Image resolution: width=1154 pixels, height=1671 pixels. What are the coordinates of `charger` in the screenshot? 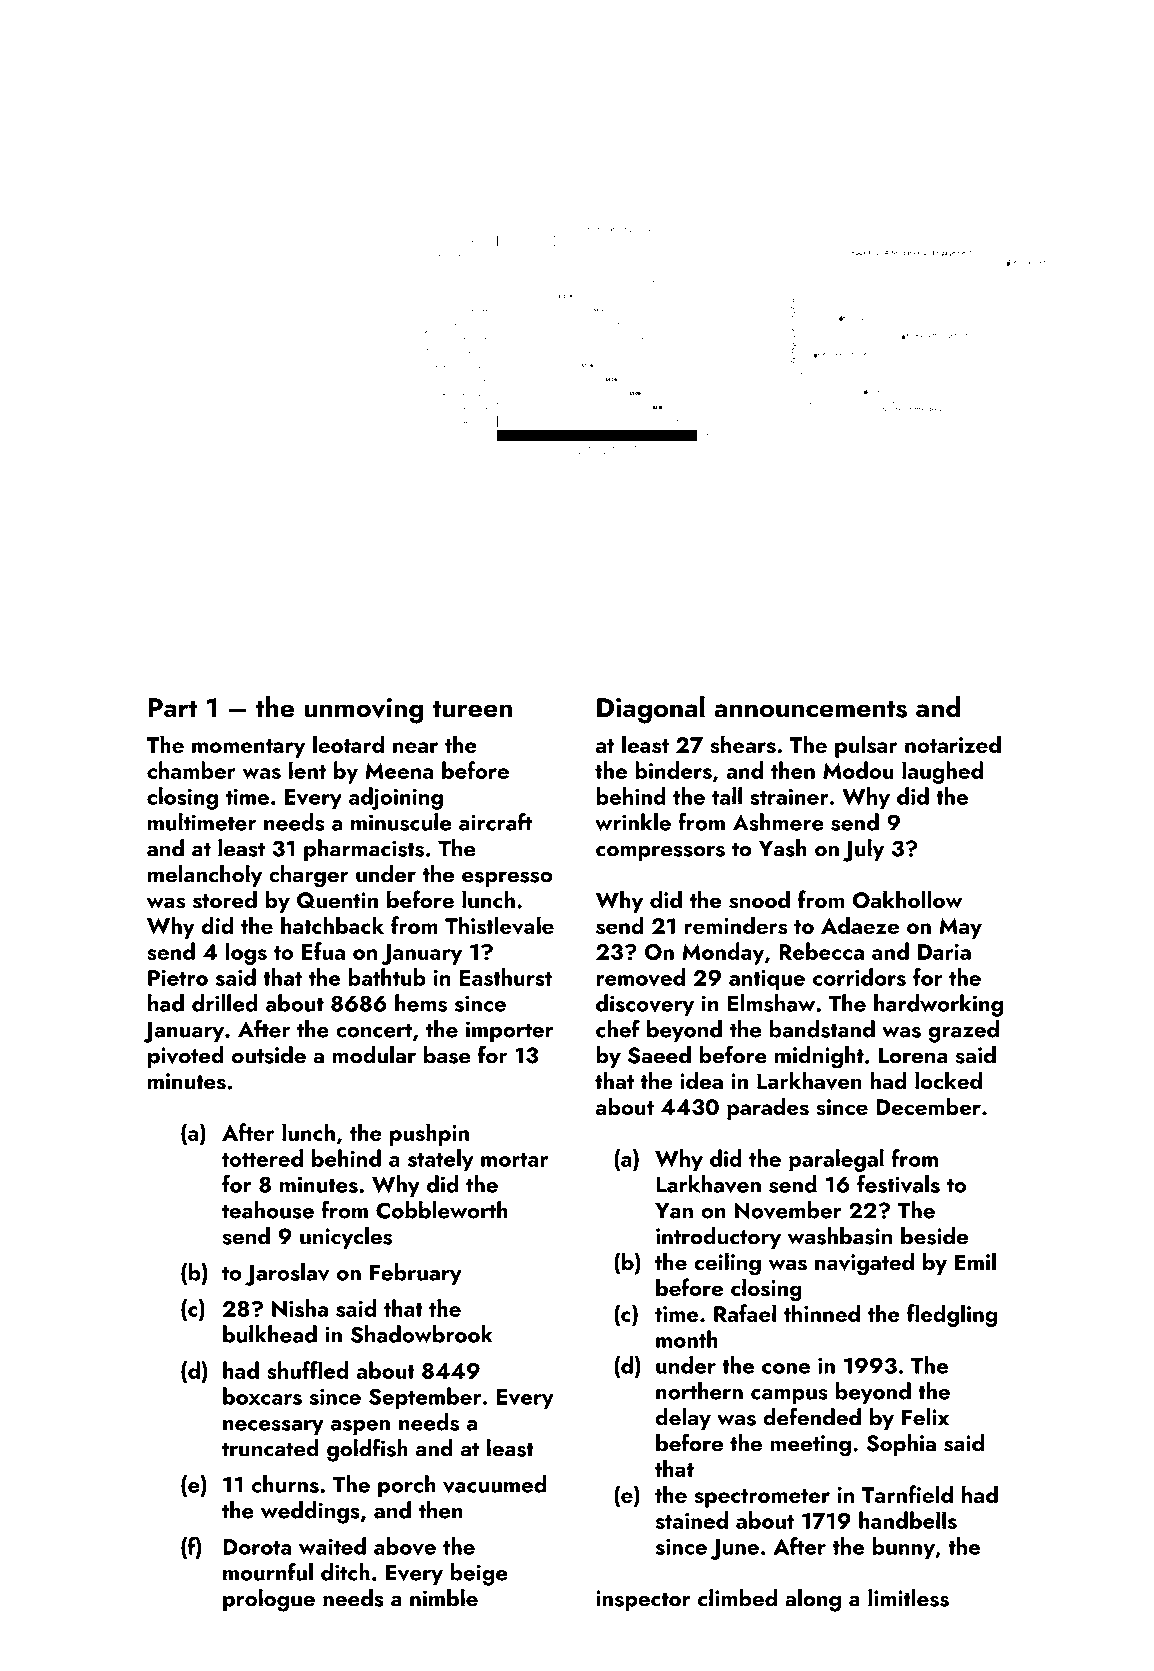 It's located at (309, 876).
